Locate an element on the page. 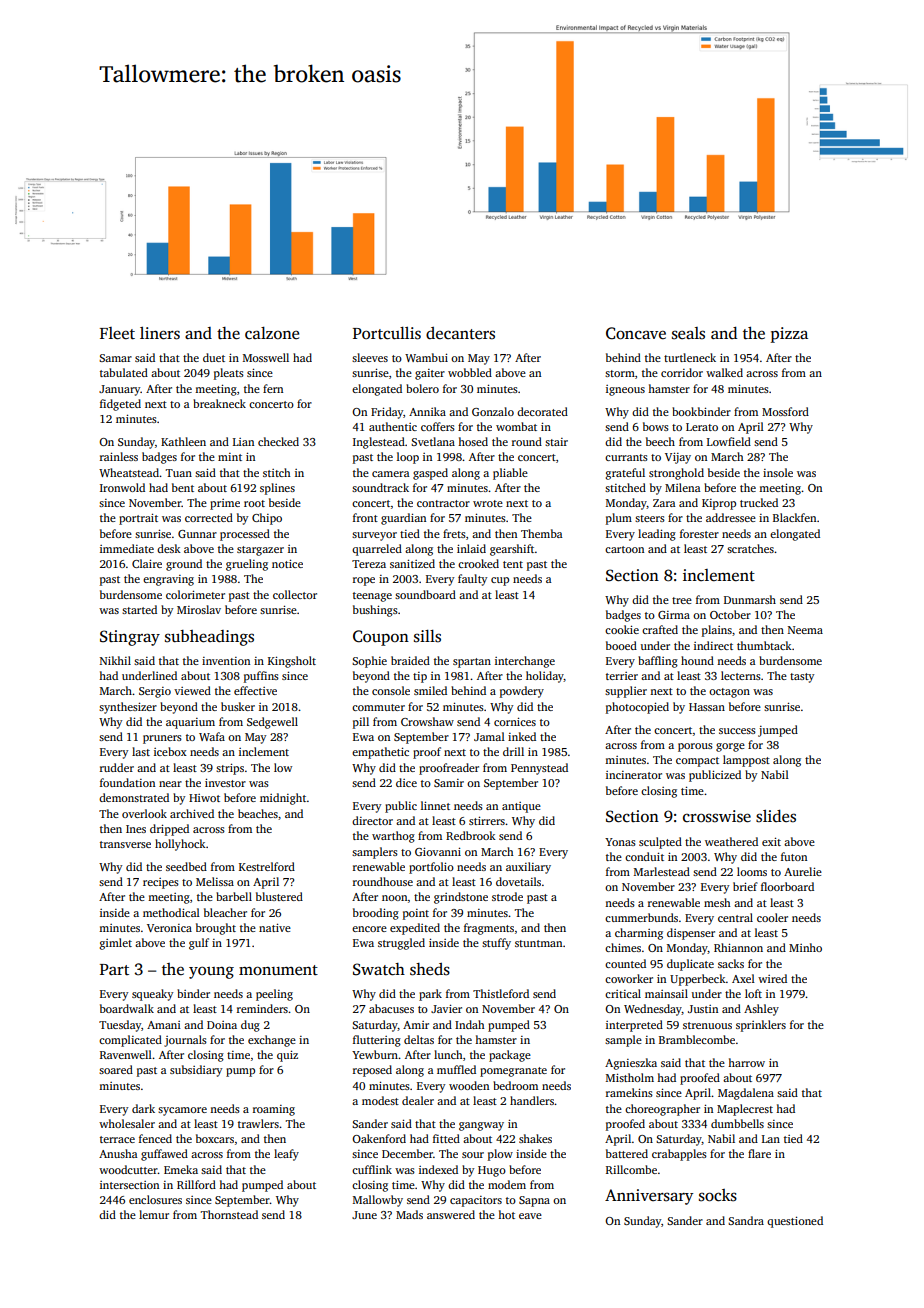 Image resolution: width=924 pixels, height=1308 pixels. insole is located at coordinates (778, 472).
